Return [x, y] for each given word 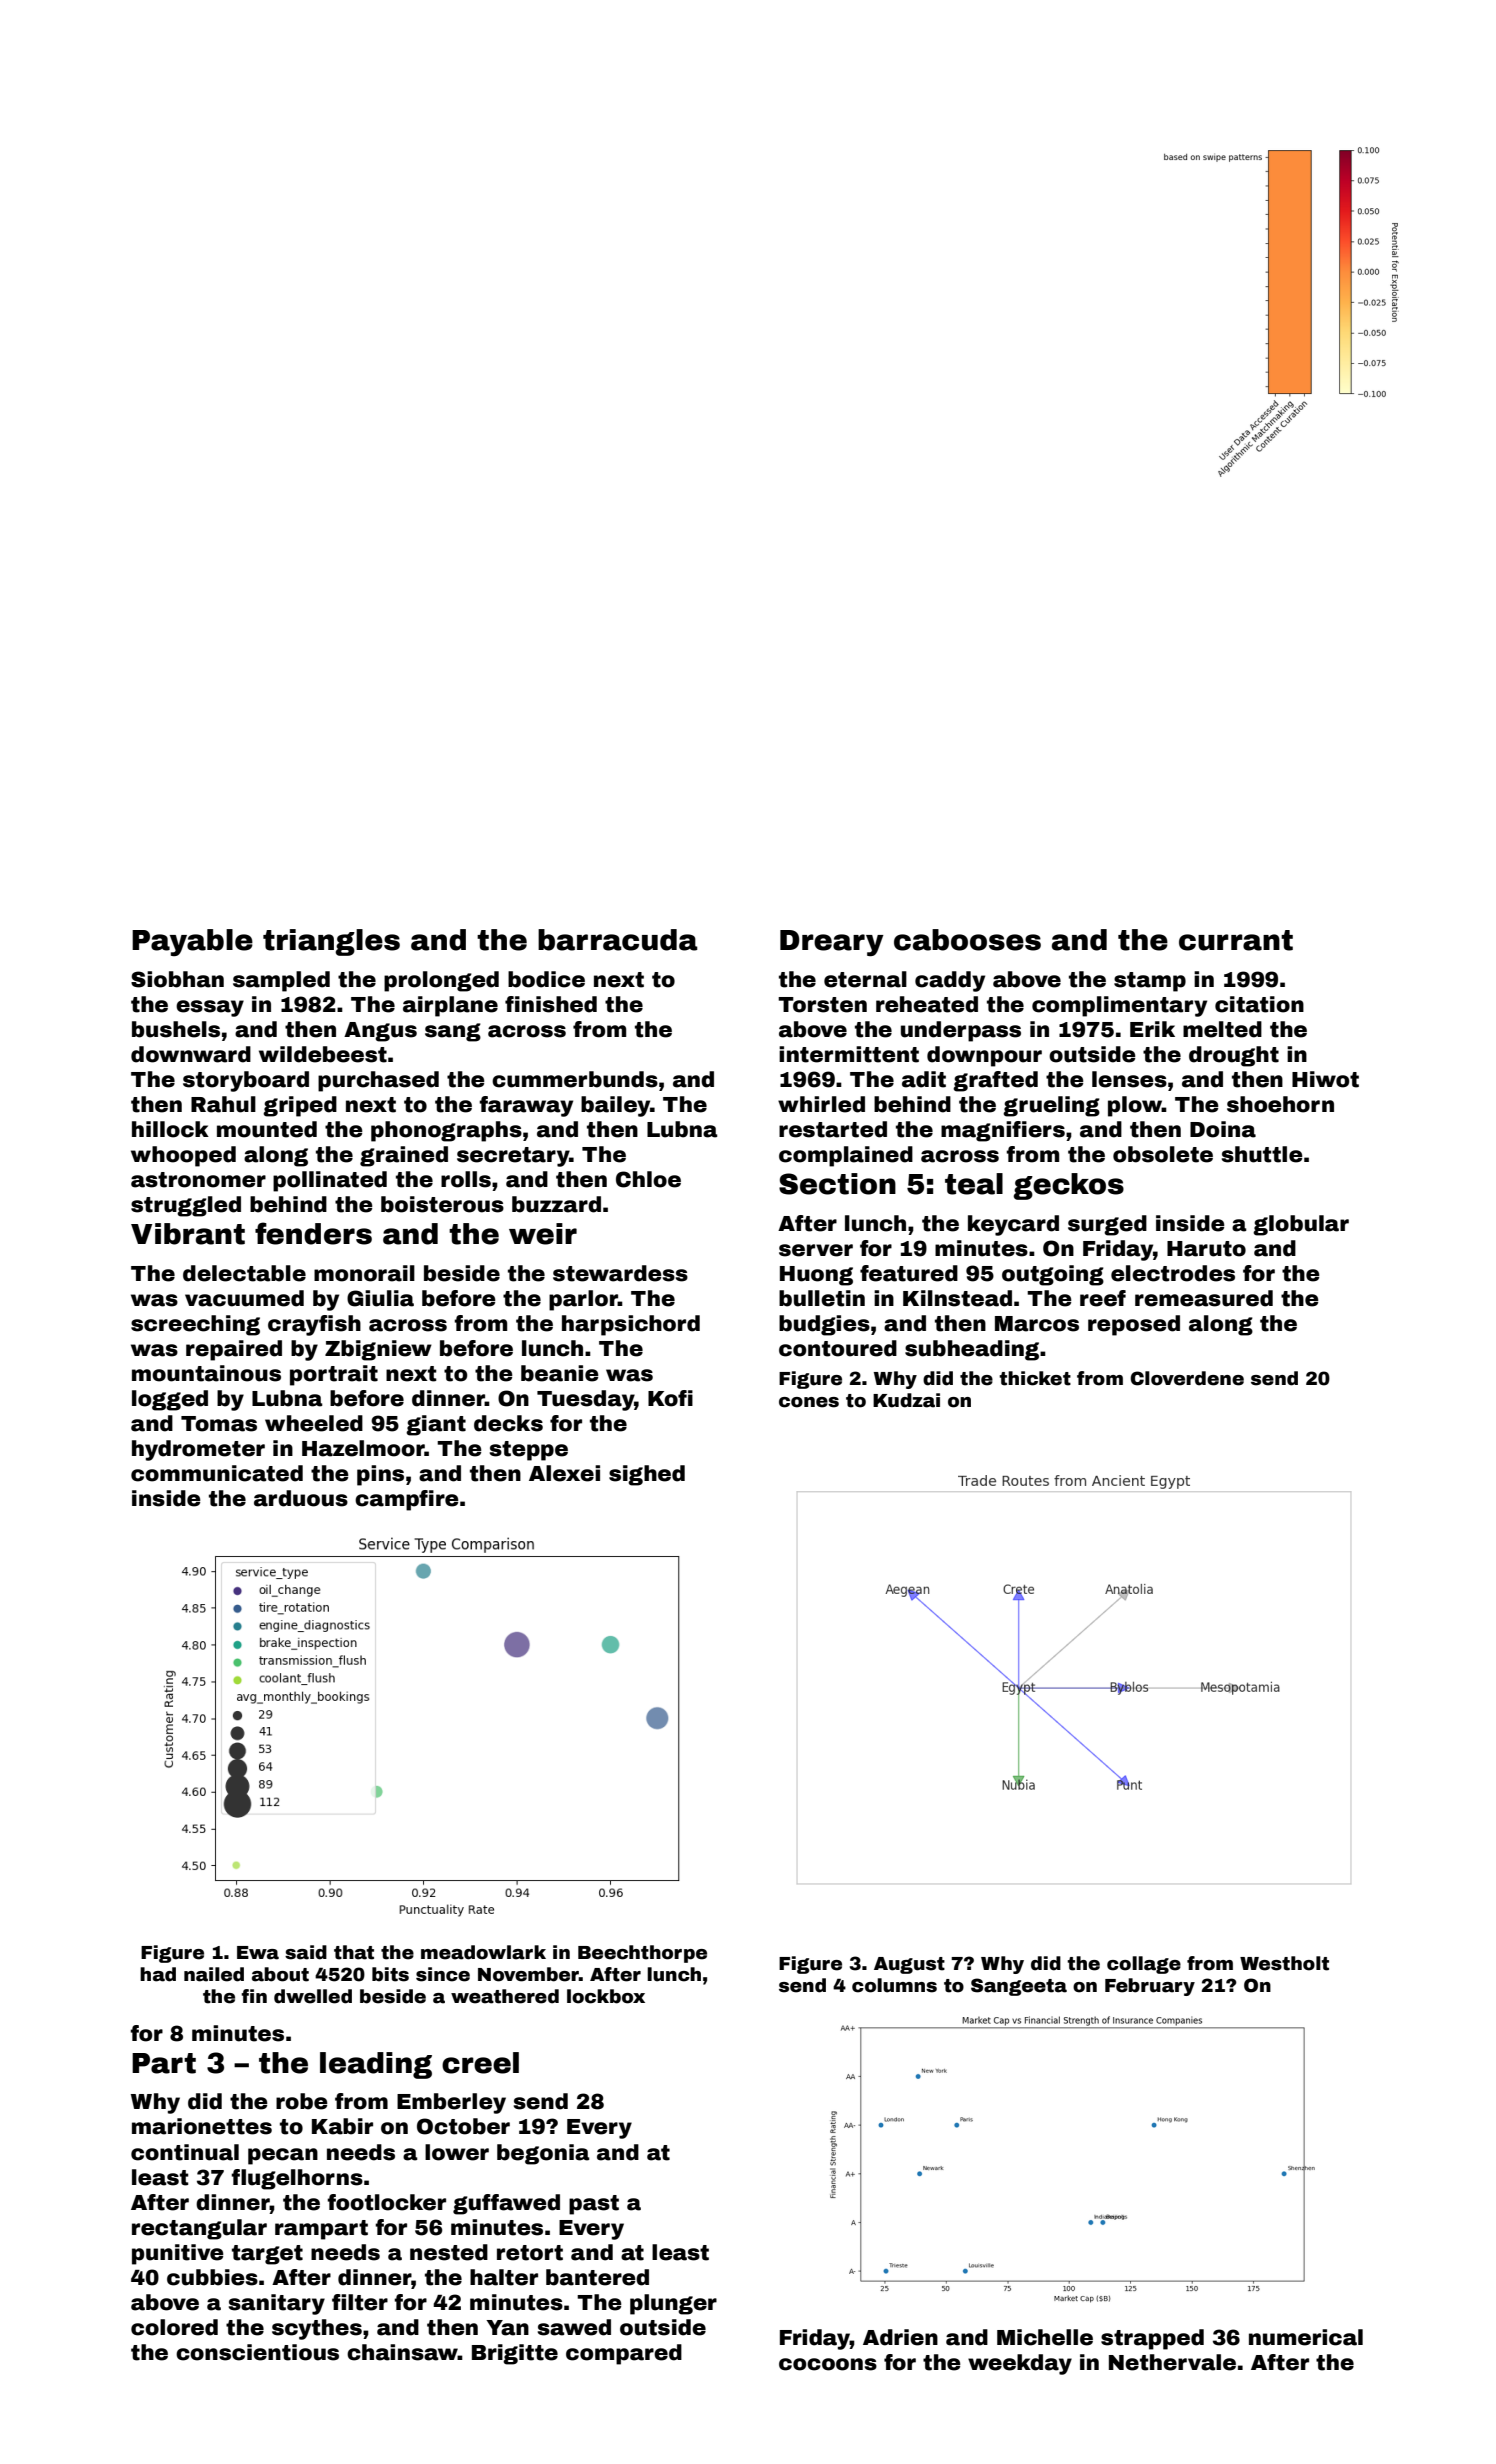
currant [1236, 940]
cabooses [967, 940]
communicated [217, 1473]
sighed [647, 1475]
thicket [1035, 1378]
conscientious [257, 2352]
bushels [176, 1029]
